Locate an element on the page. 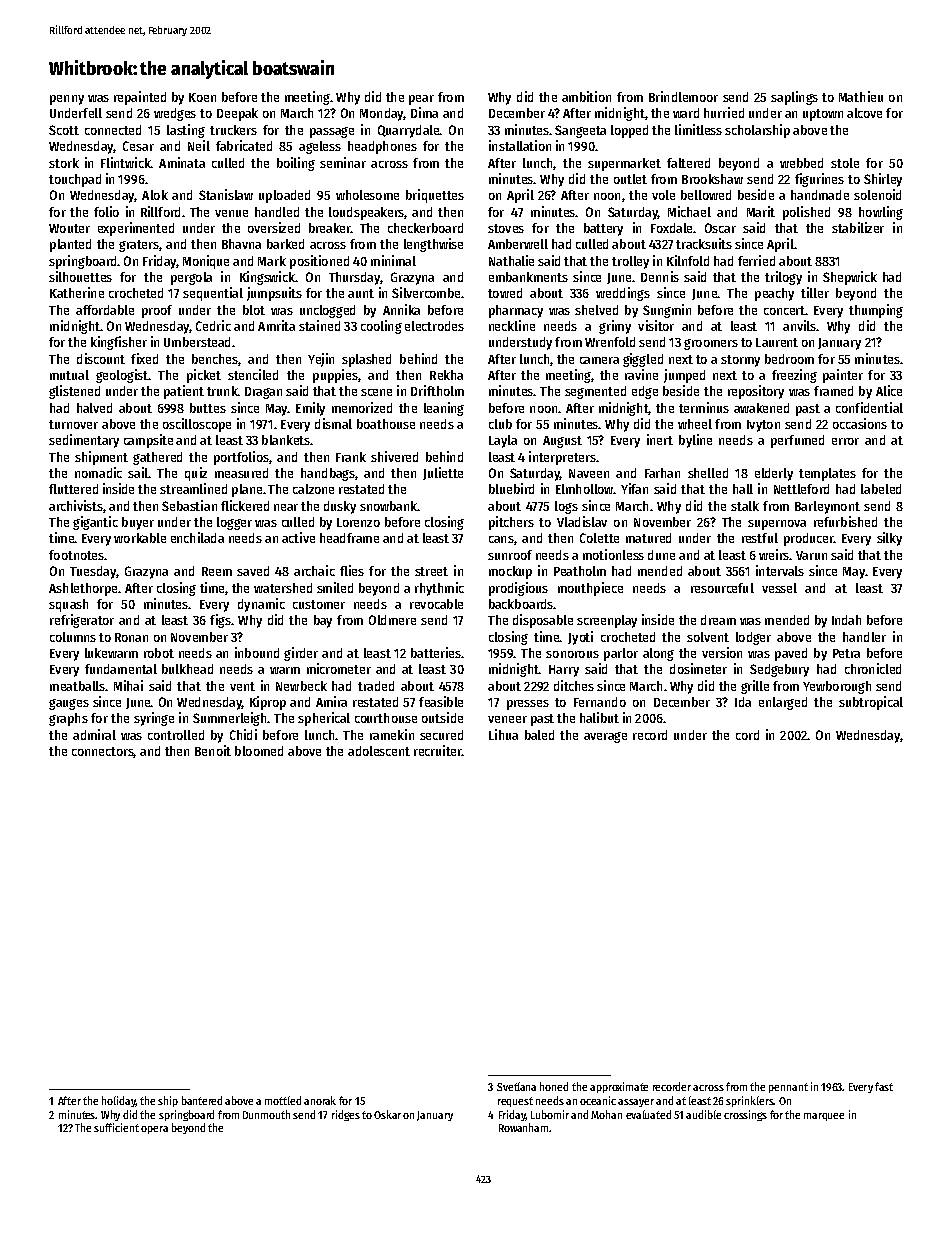  average is located at coordinates (605, 737).
